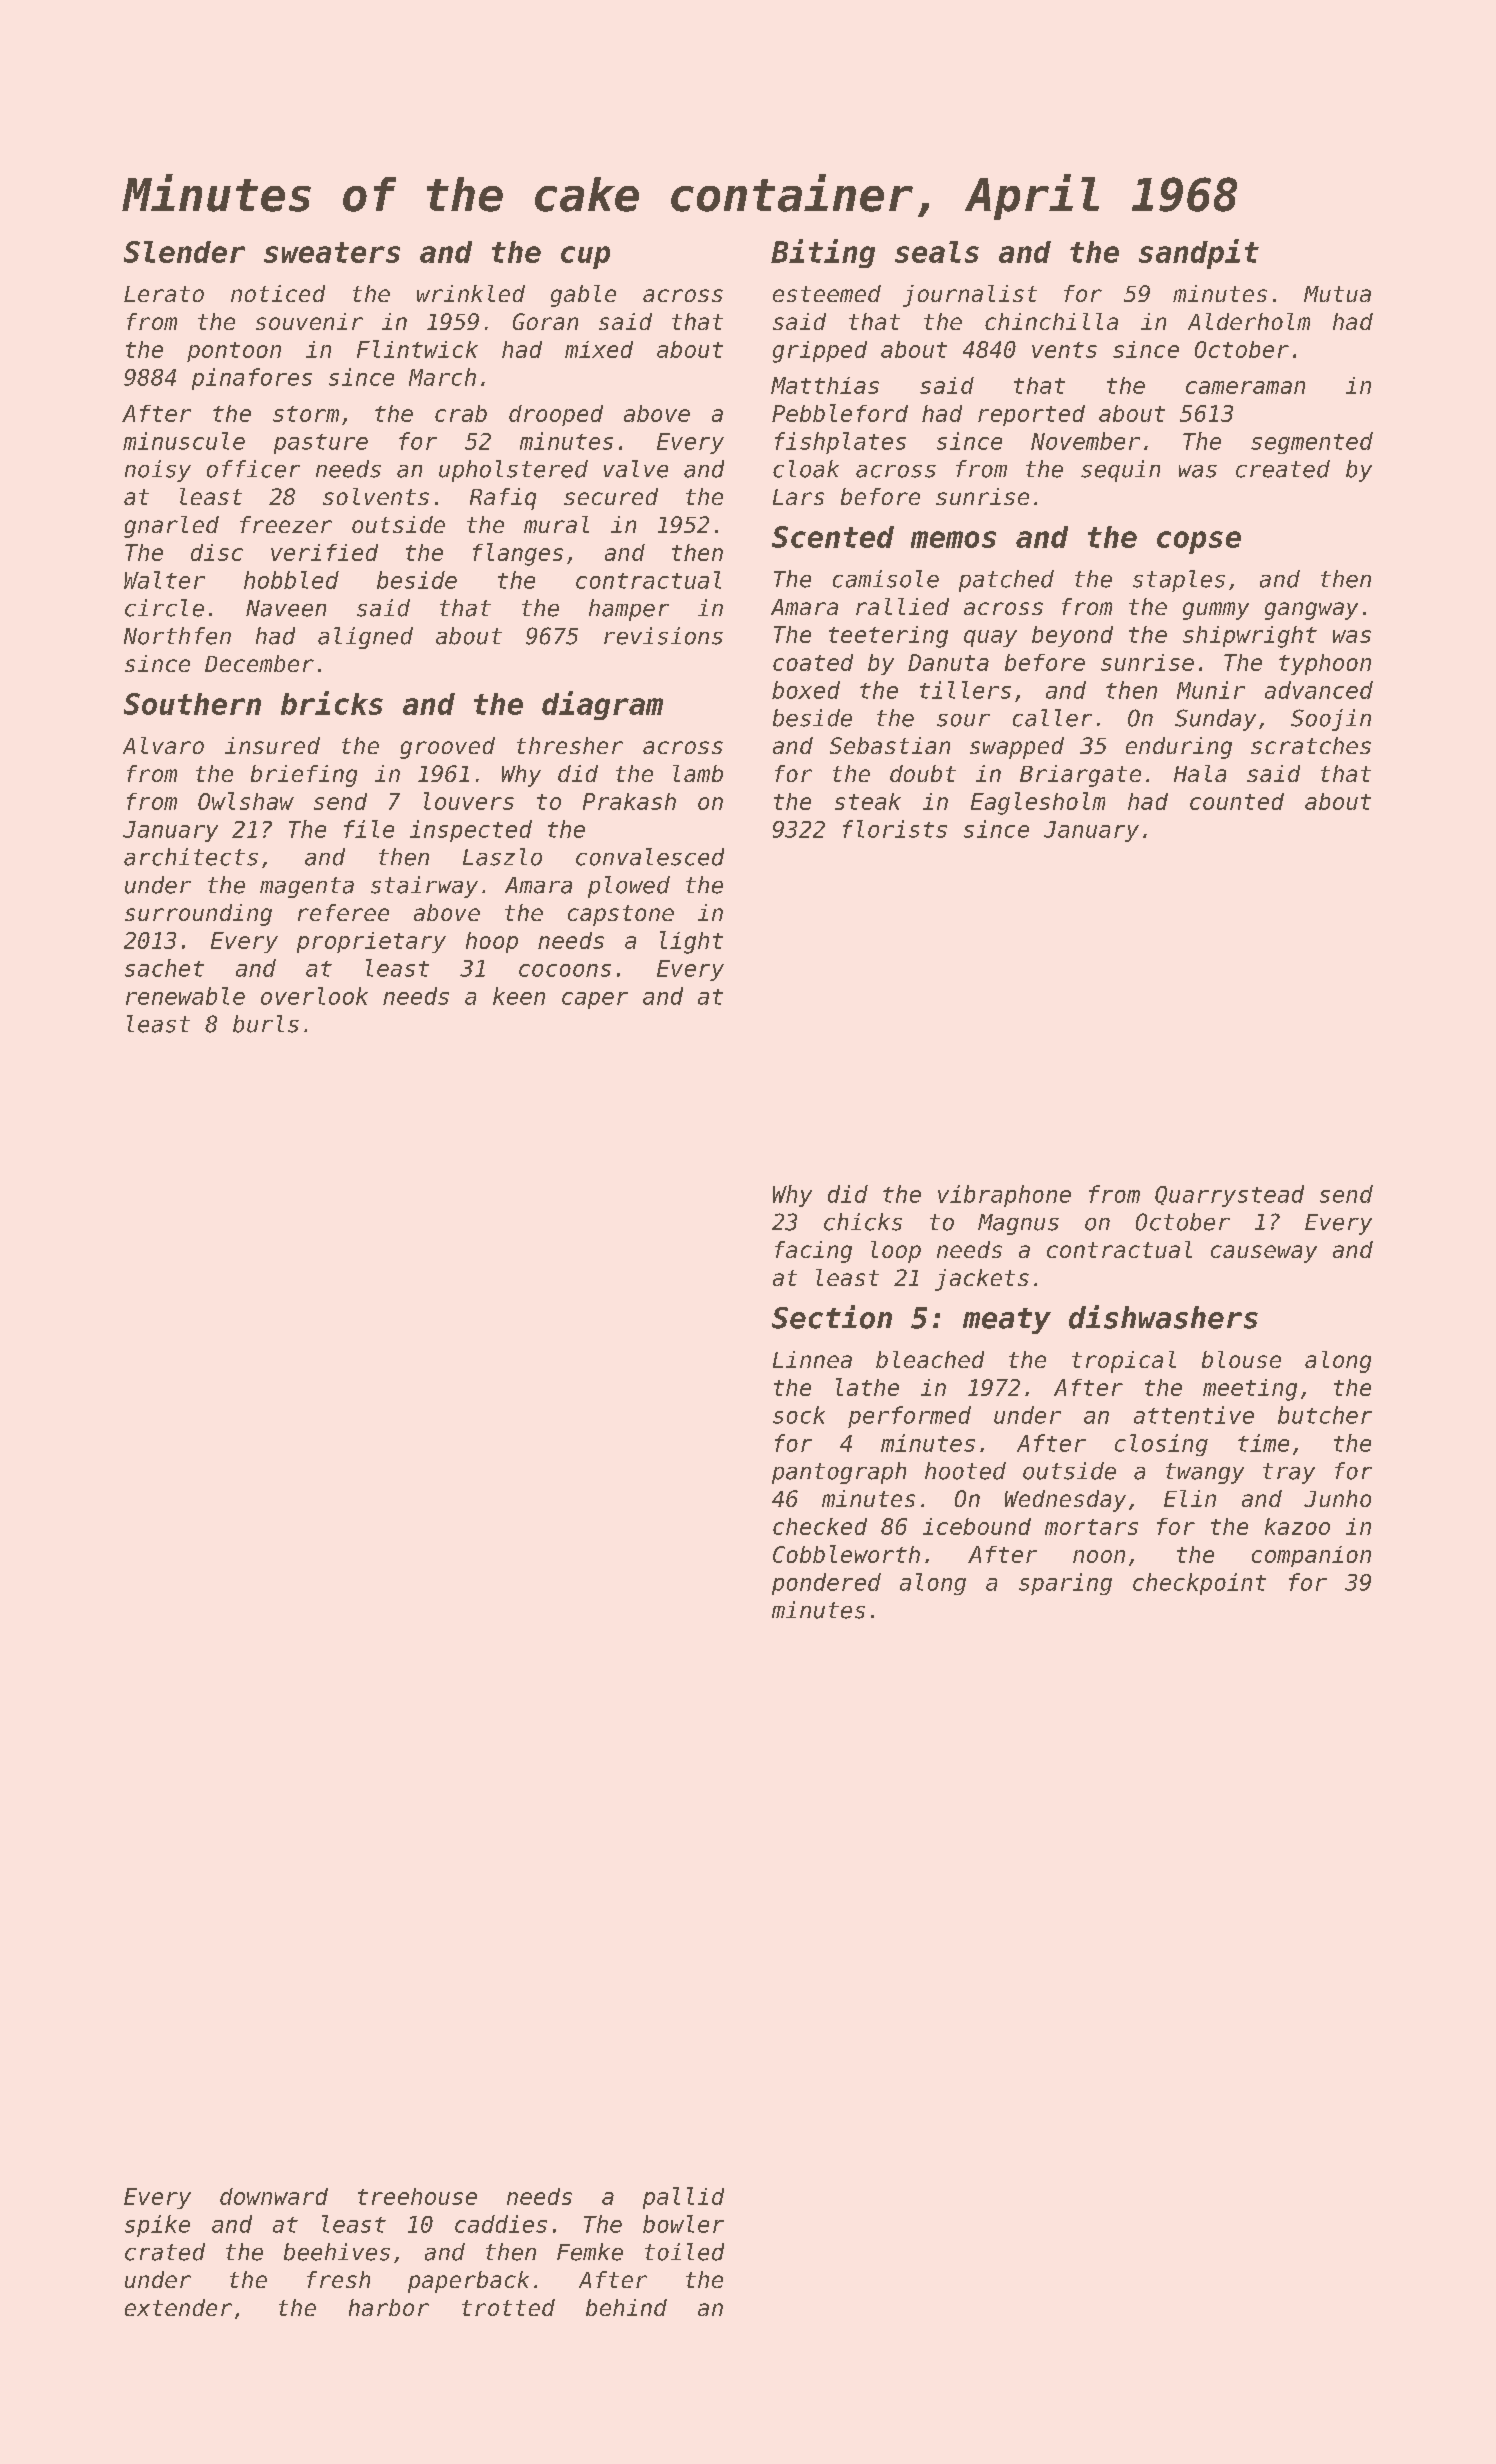 Image resolution: width=1496 pixels, height=2464 pixels. Describe the element at coordinates (1337, 294) in the document. I see `Mutua` at that location.
